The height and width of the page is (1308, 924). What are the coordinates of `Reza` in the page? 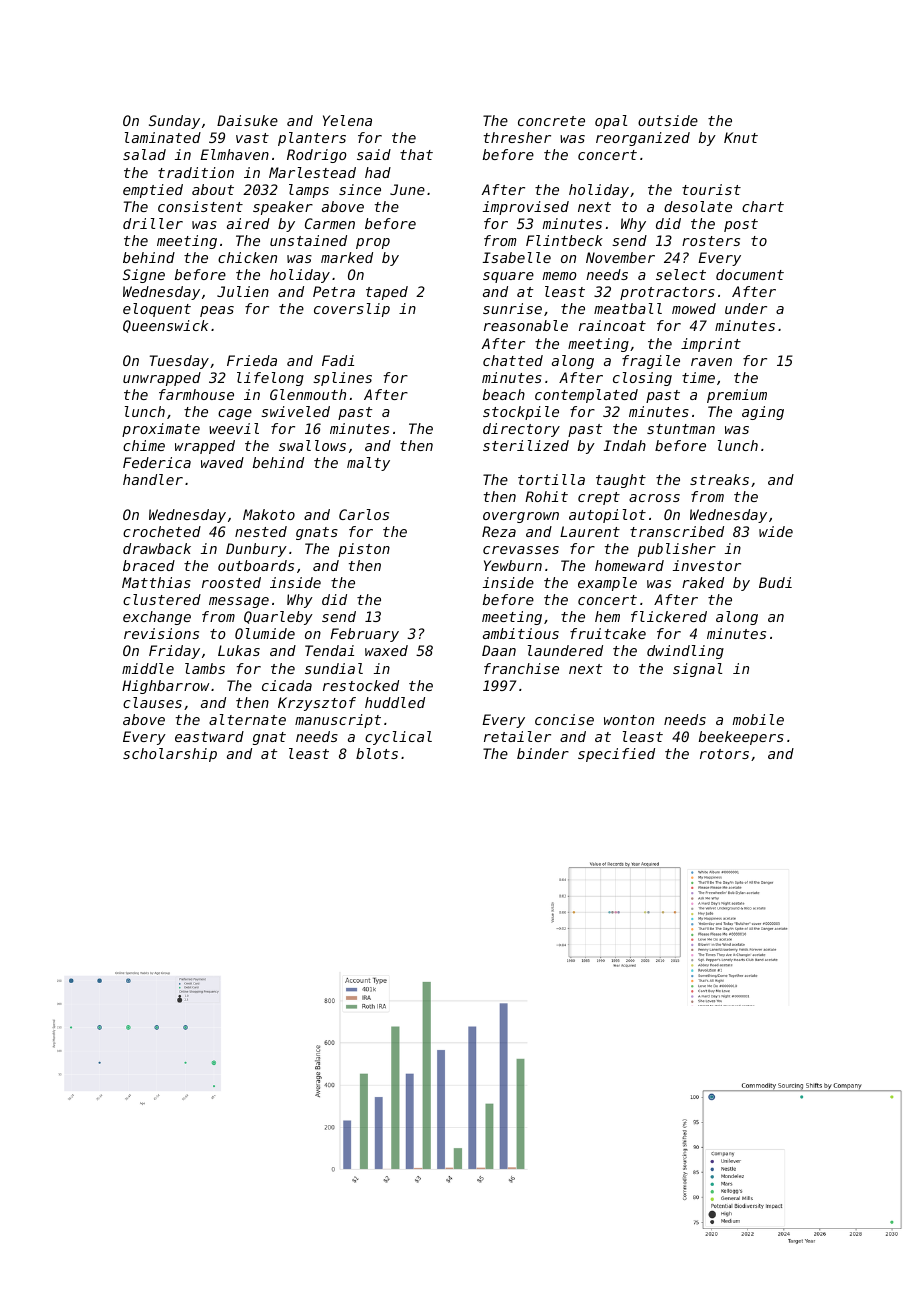 It's located at (499, 531).
